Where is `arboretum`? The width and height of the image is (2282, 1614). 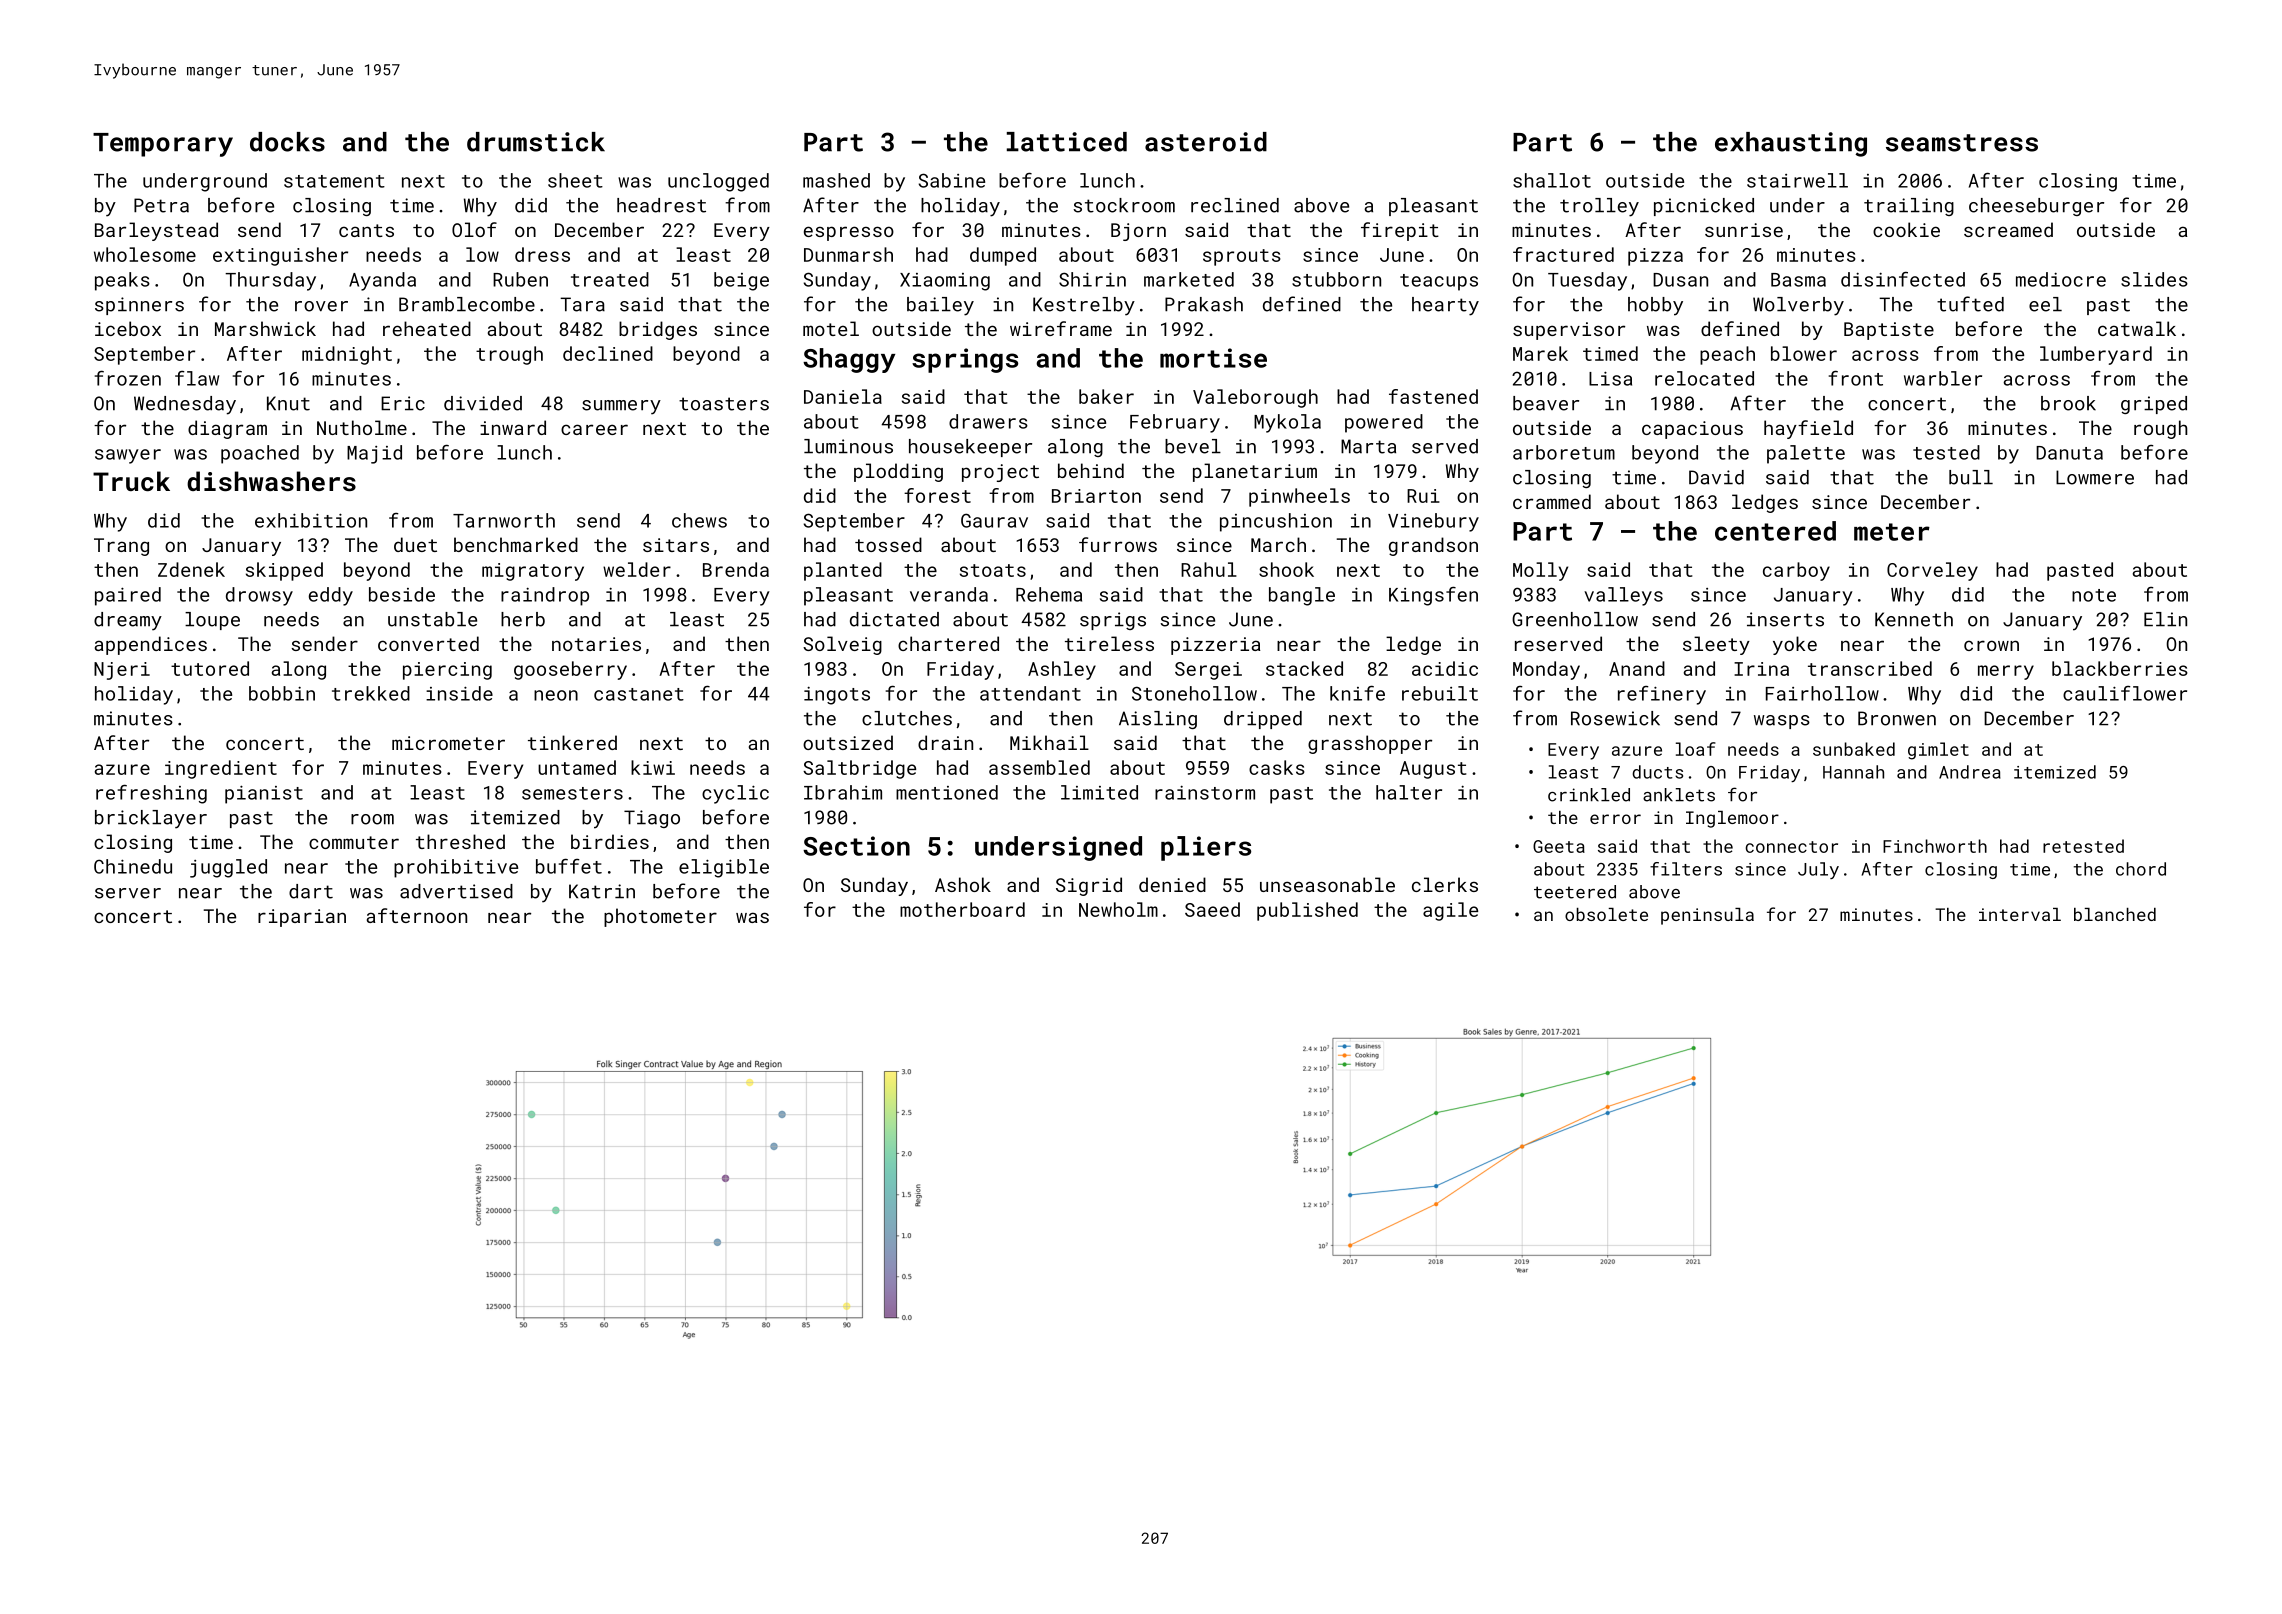 arboretum is located at coordinates (1564, 452).
